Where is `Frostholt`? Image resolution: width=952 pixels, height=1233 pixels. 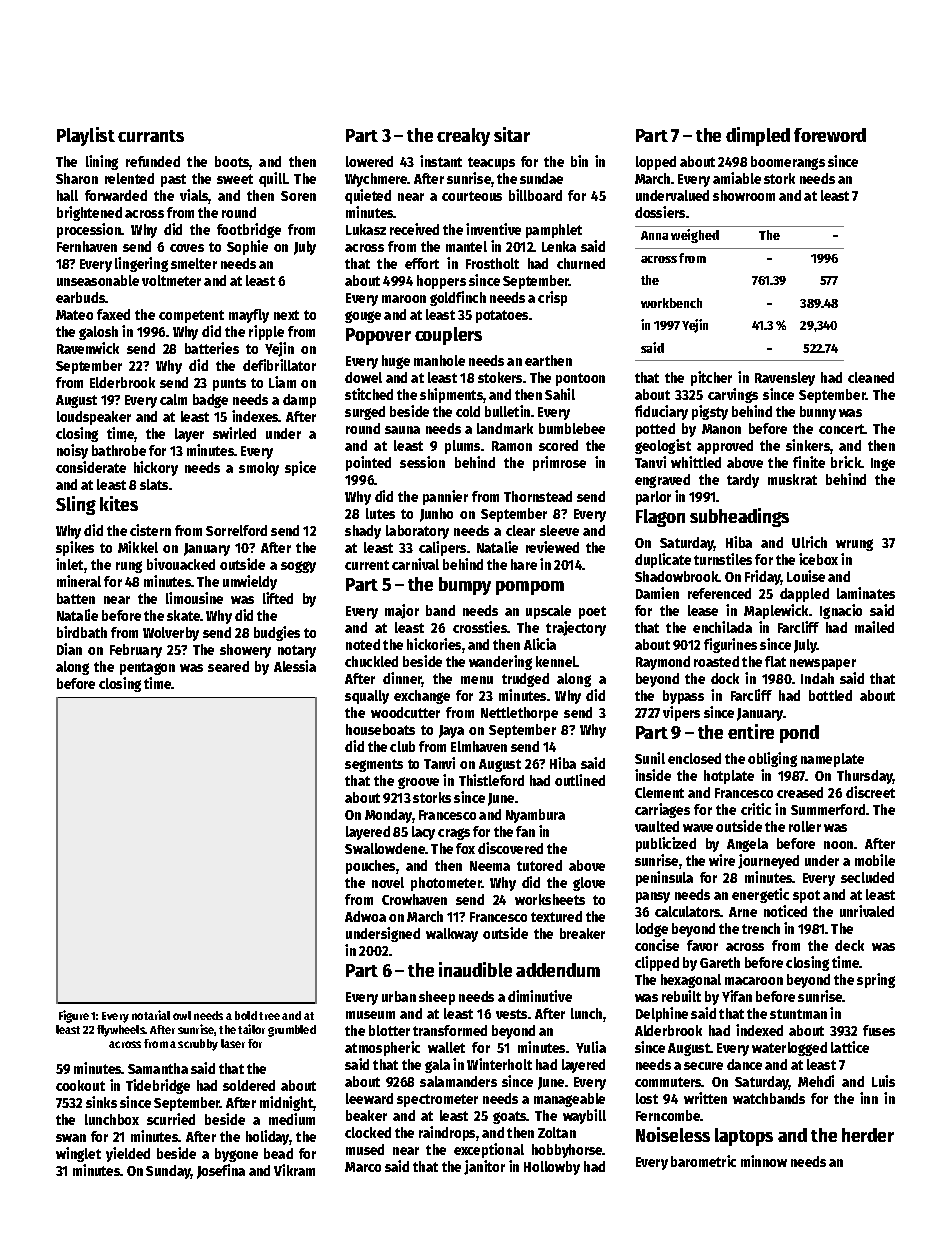 Frostholt is located at coordinates (492, 263).
